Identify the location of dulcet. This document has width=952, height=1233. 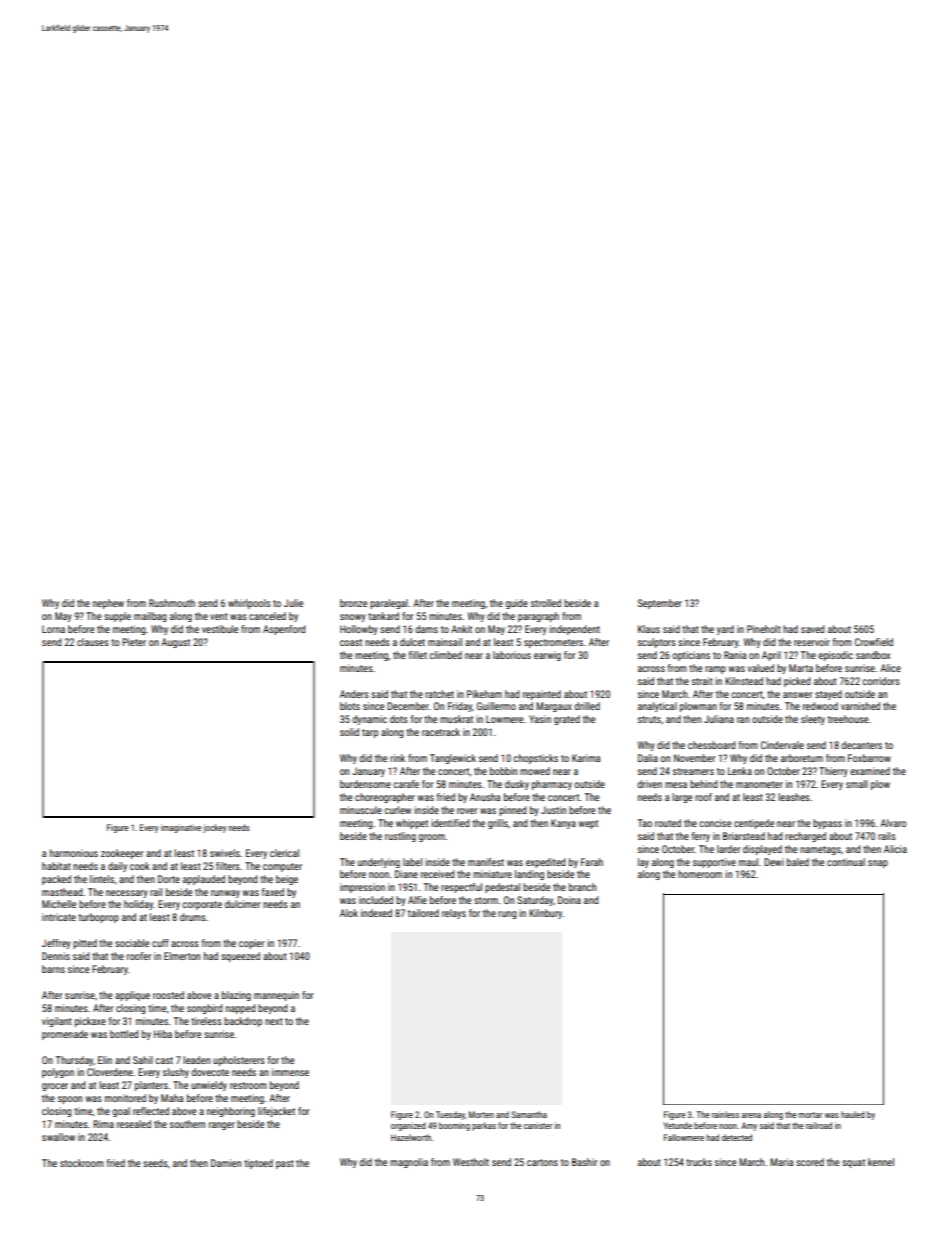
(412, 642).
